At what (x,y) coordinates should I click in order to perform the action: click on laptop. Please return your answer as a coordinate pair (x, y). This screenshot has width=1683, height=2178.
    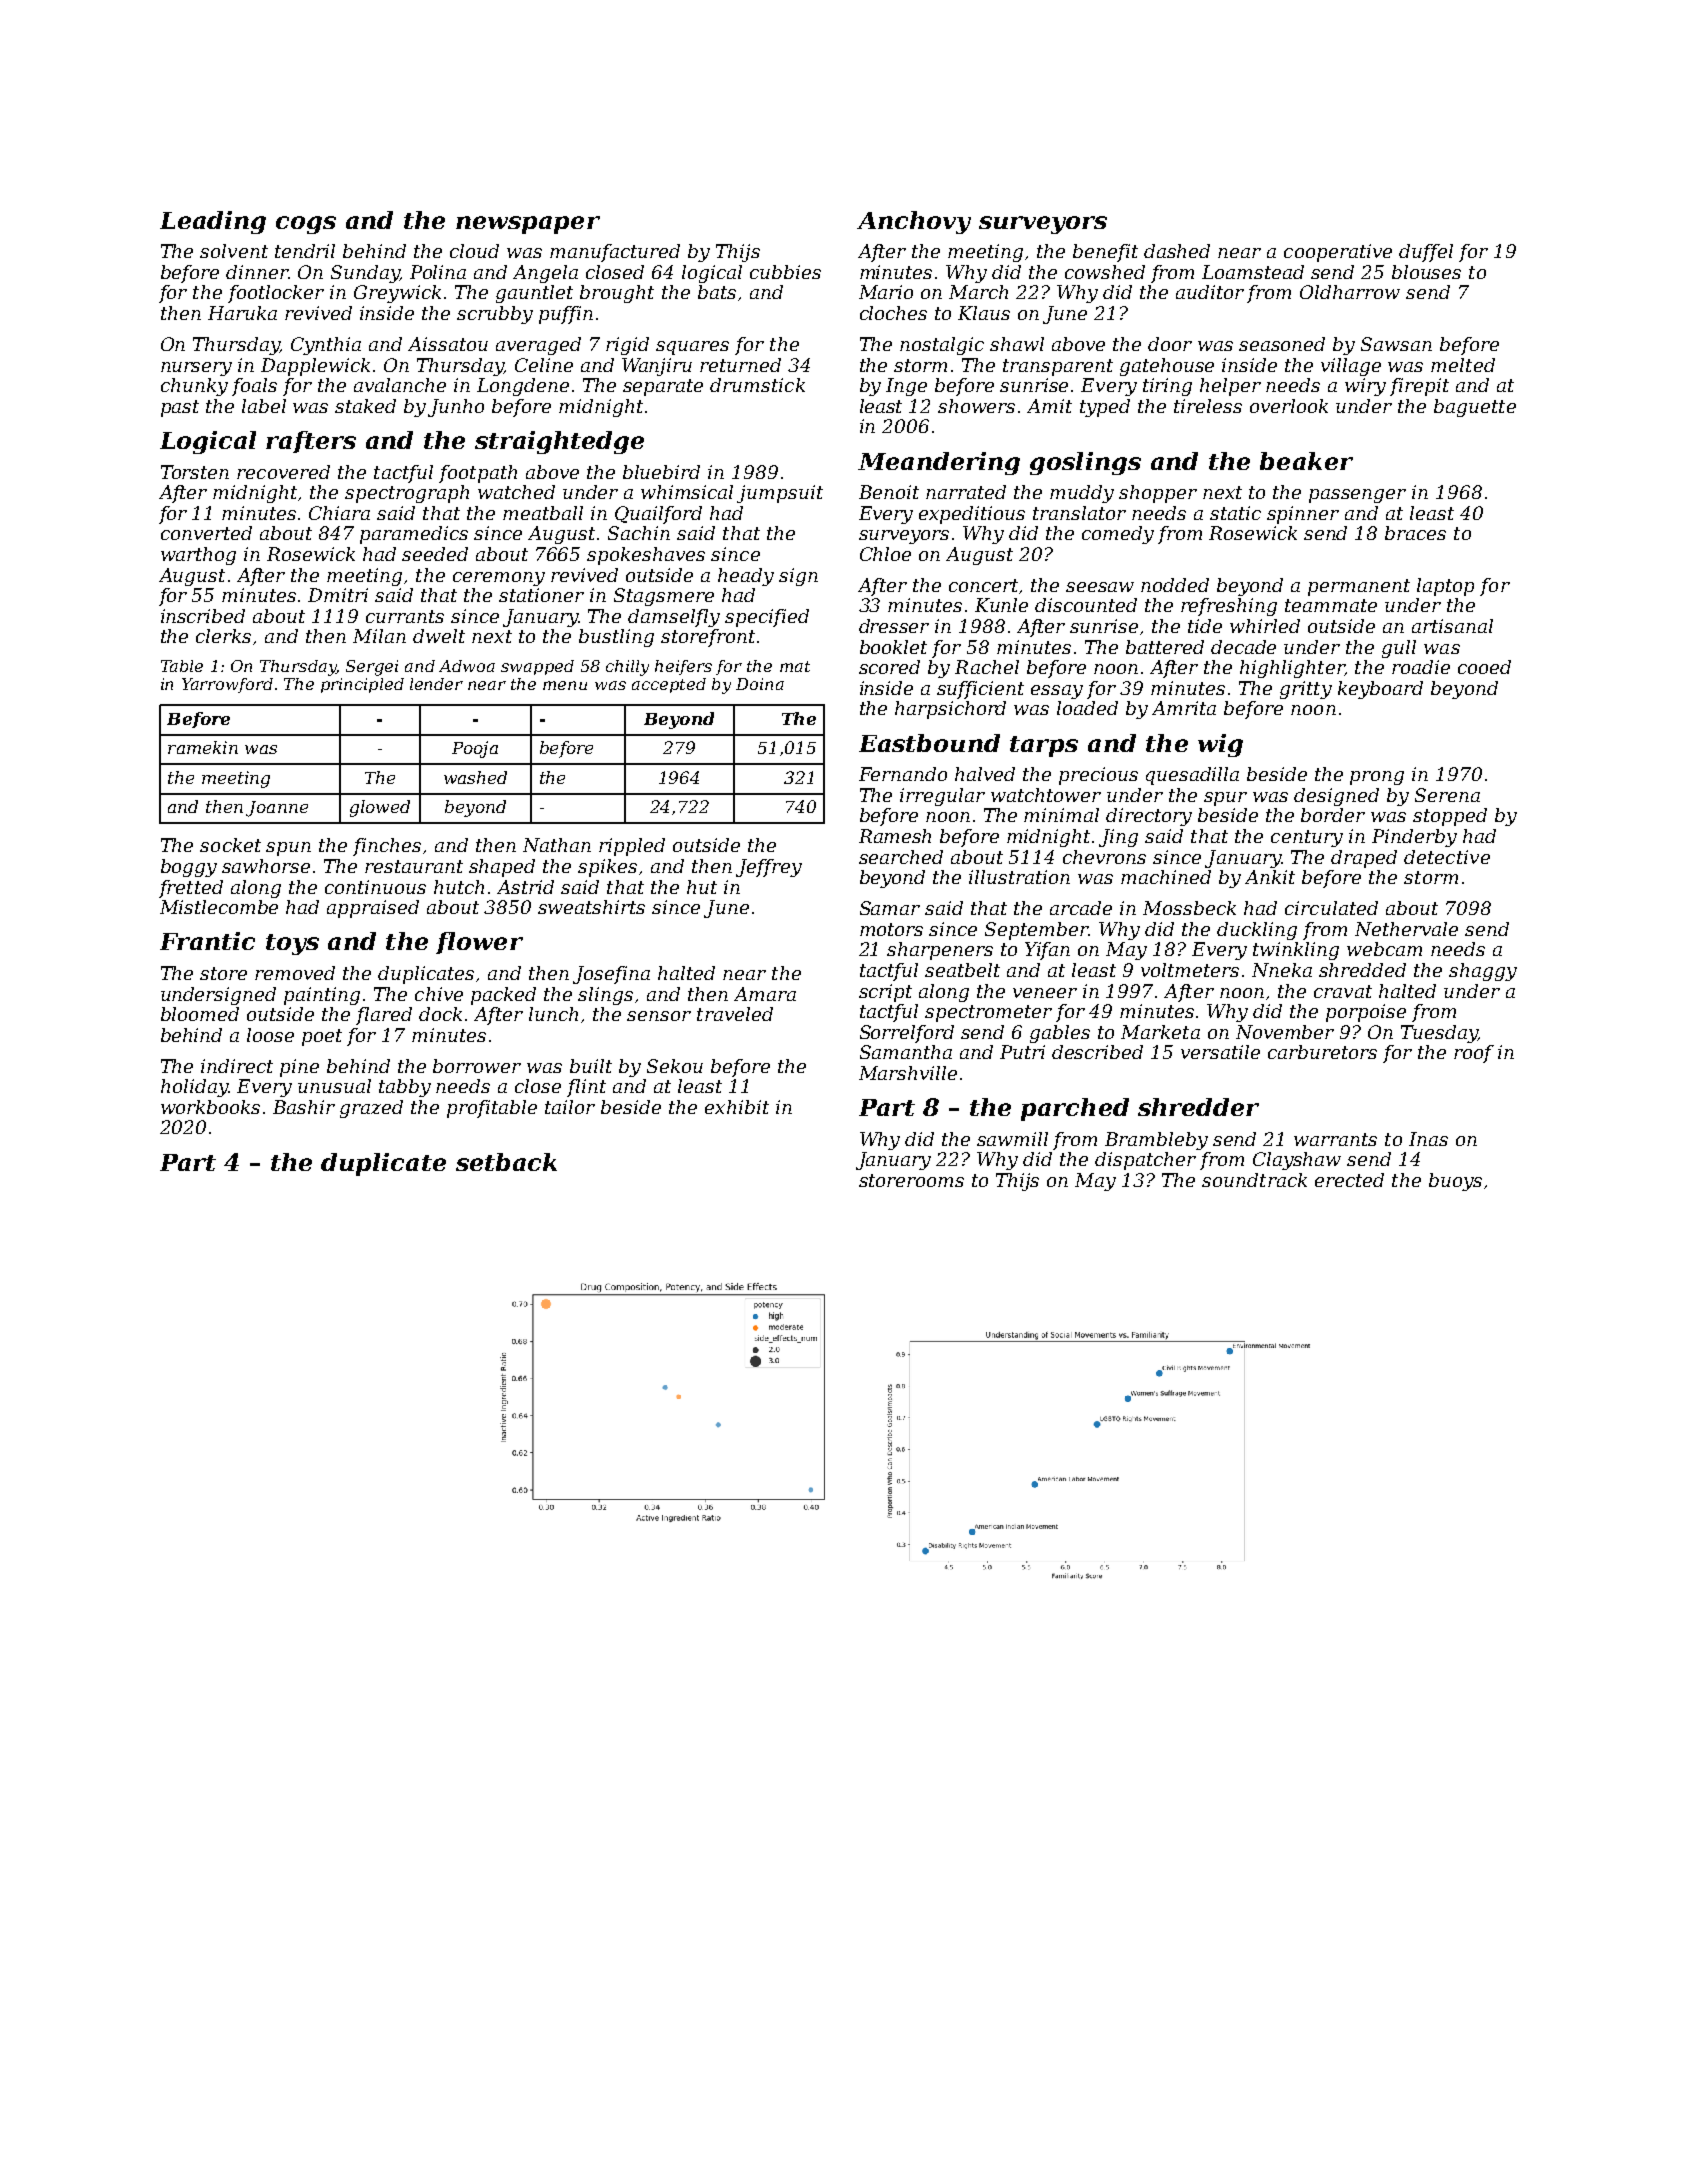
    Looking at the image, I should click on (1445, 587).
